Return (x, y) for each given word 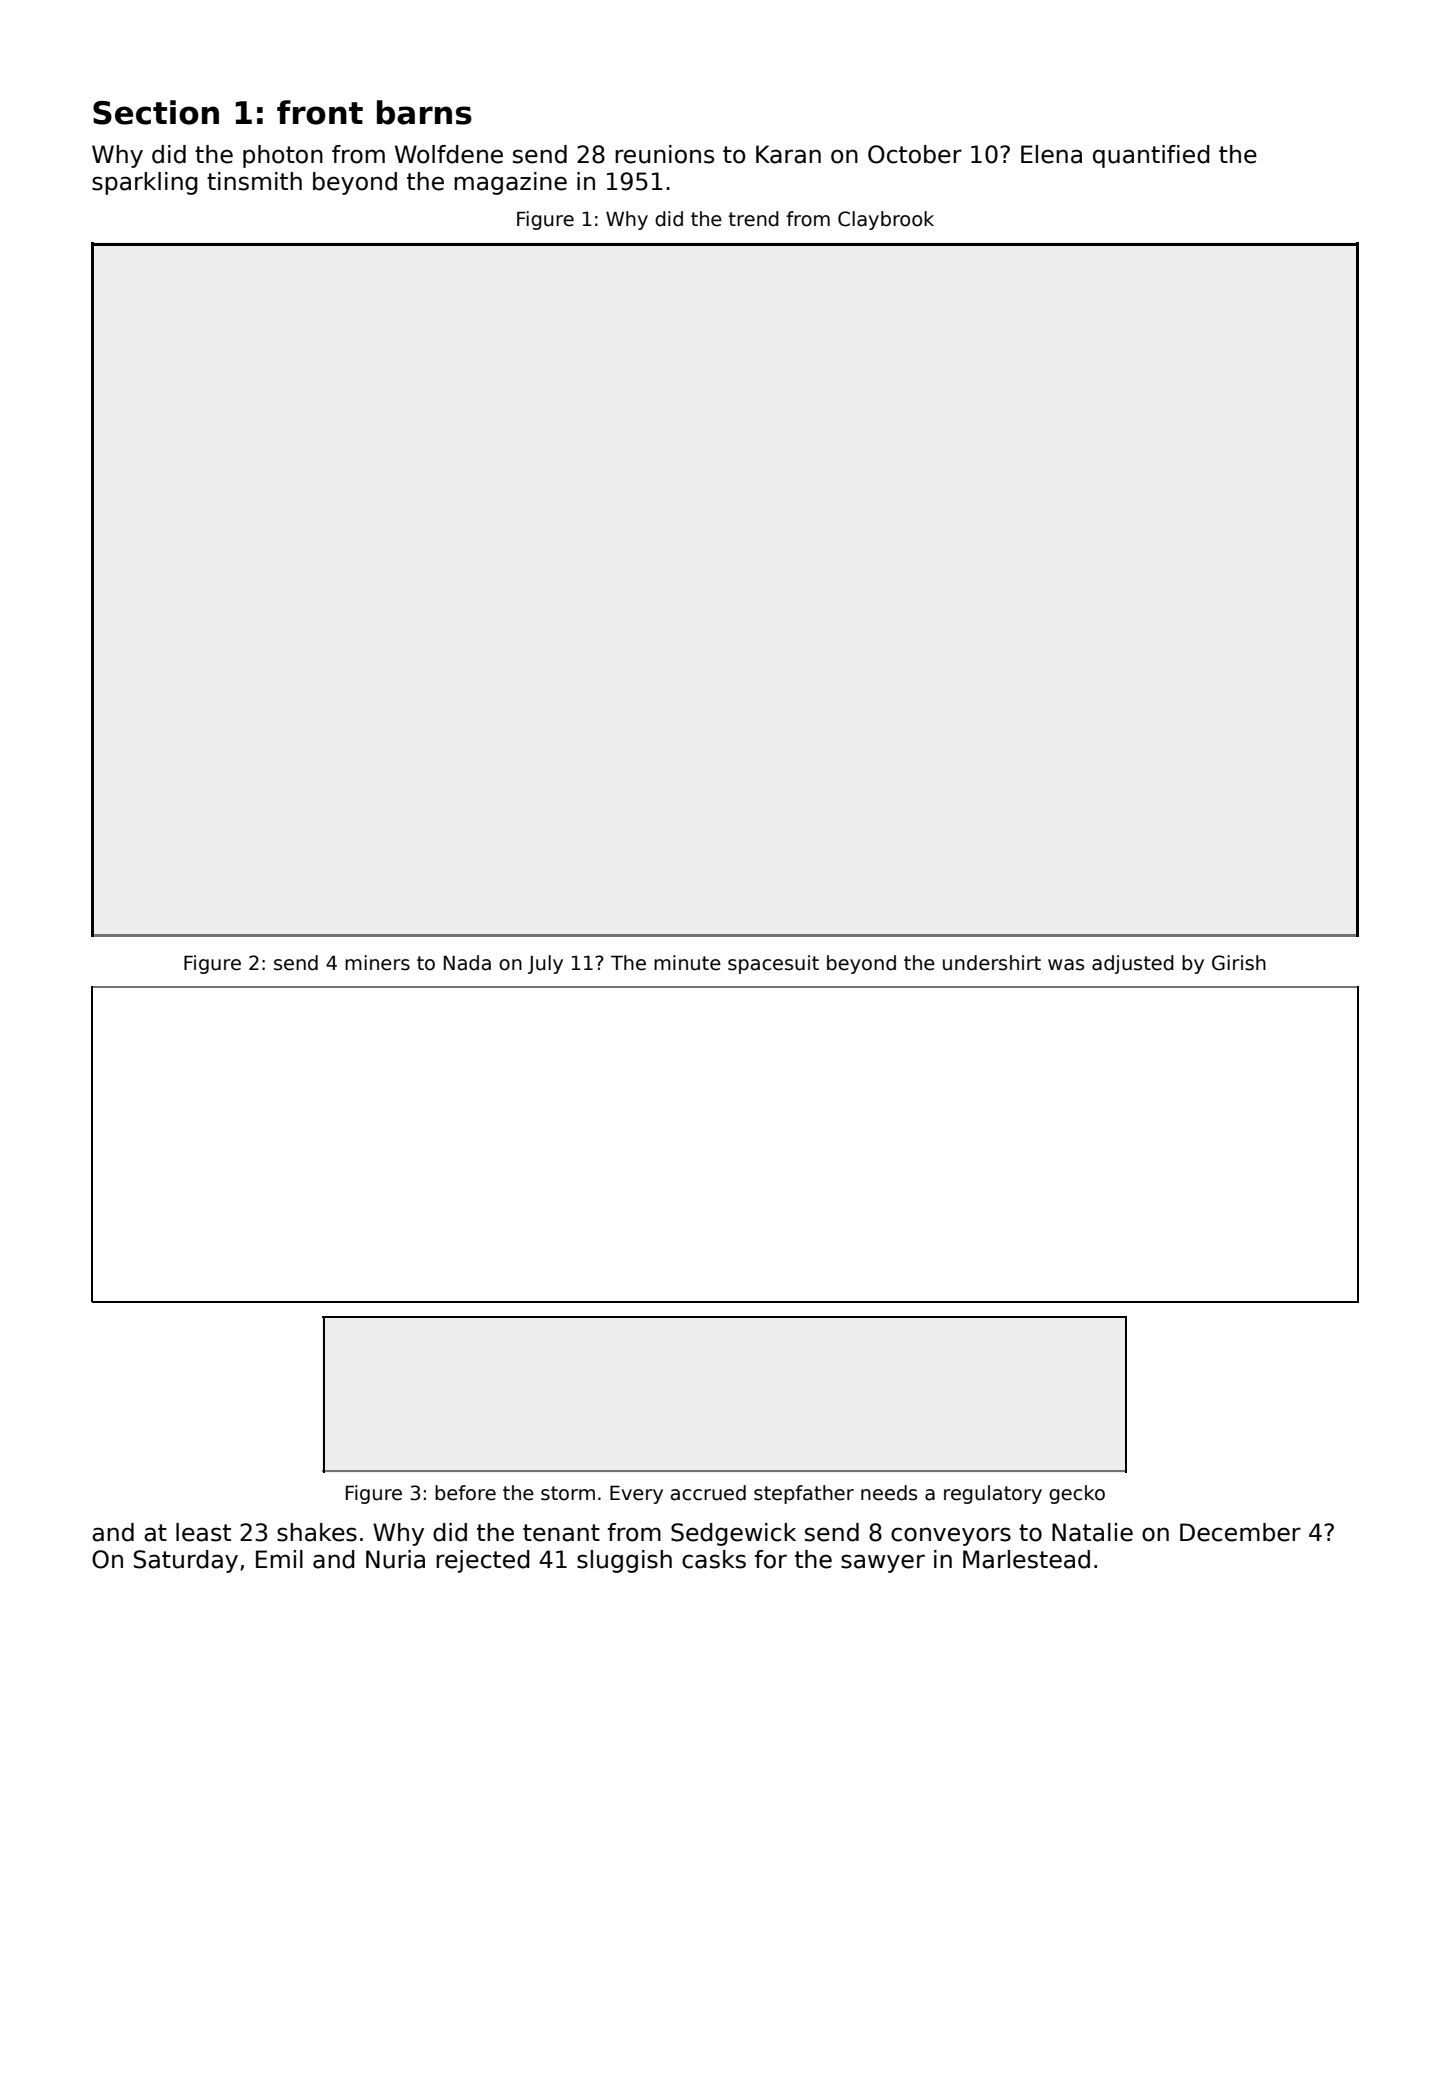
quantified (1151, 156)
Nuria (395, 1559)
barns (424, 112)
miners (377, 963)
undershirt (992, 963)
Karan (788, 154)
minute (687, 963)
